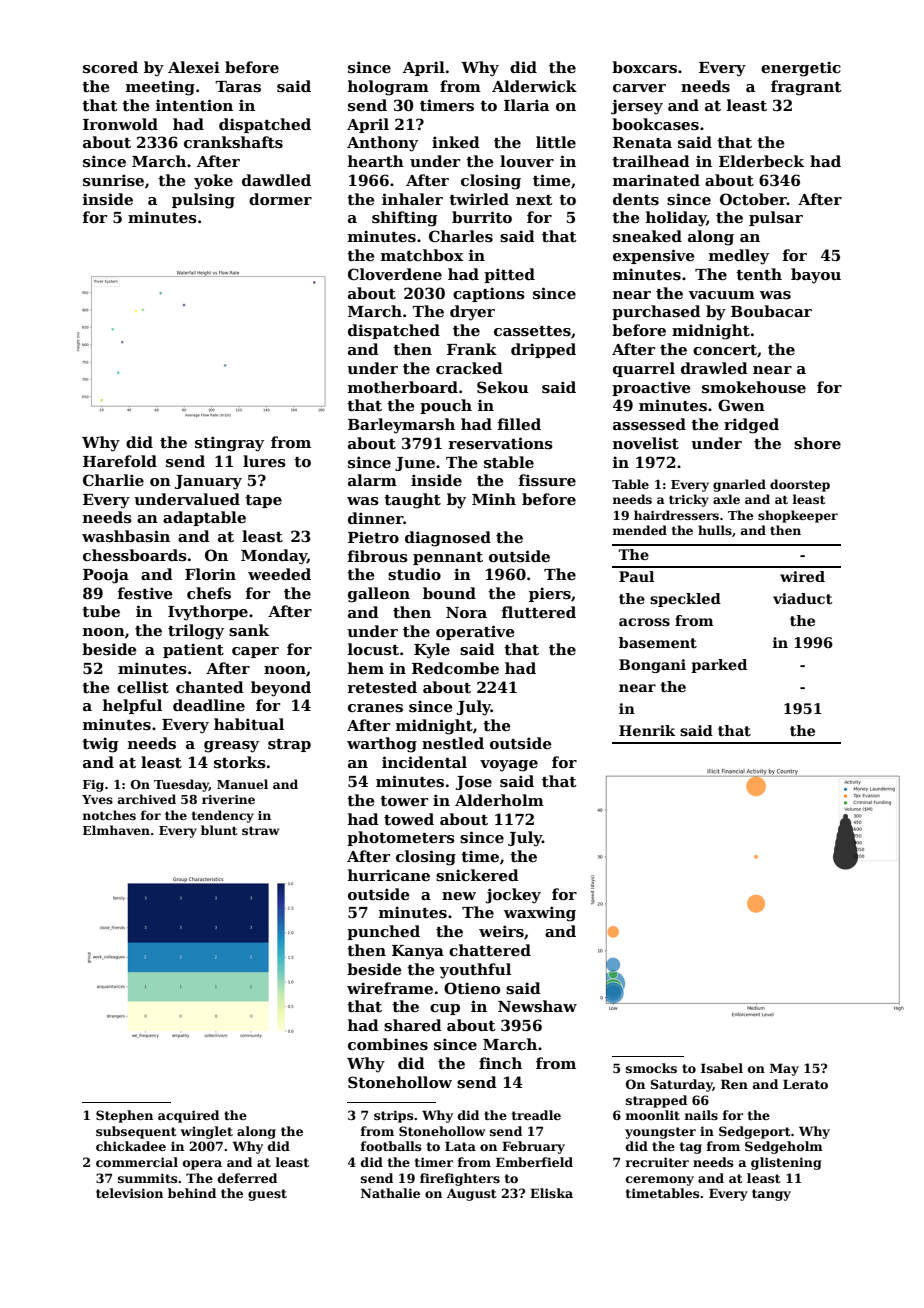 This screenshot has height=1308, width=924. Describe the element at coordinates (456, 142) in the screenshot. I see `inked` at that location.
